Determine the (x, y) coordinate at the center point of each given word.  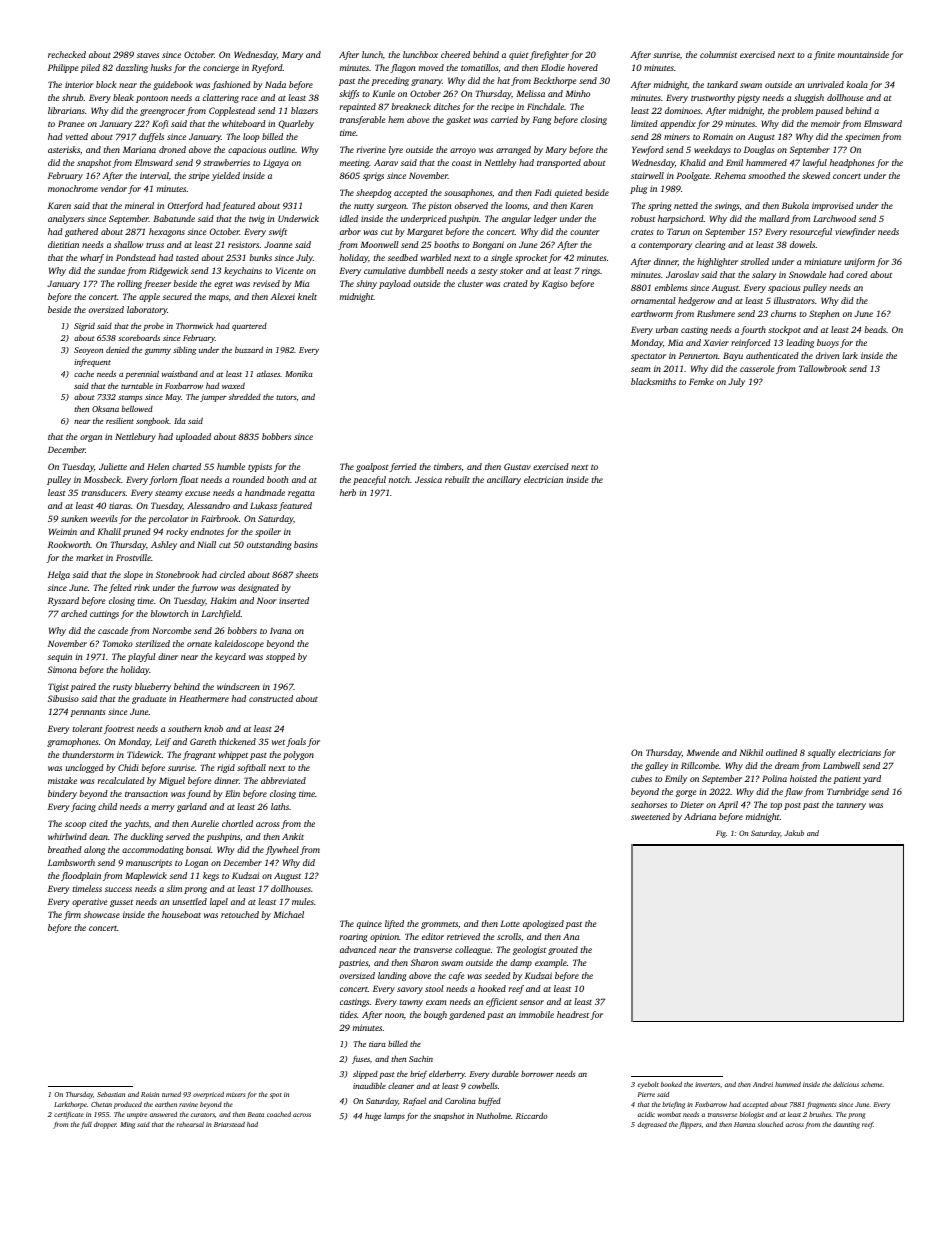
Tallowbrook (822, 368)
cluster (470, 283)
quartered (249, 327)
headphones (852, 163)
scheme (872, 1084)
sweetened (650, 816)
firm (72, 915)
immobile (536, 1014)
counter (585, 232)
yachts (136, 824)
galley (656, 766)
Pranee (71, 123)
